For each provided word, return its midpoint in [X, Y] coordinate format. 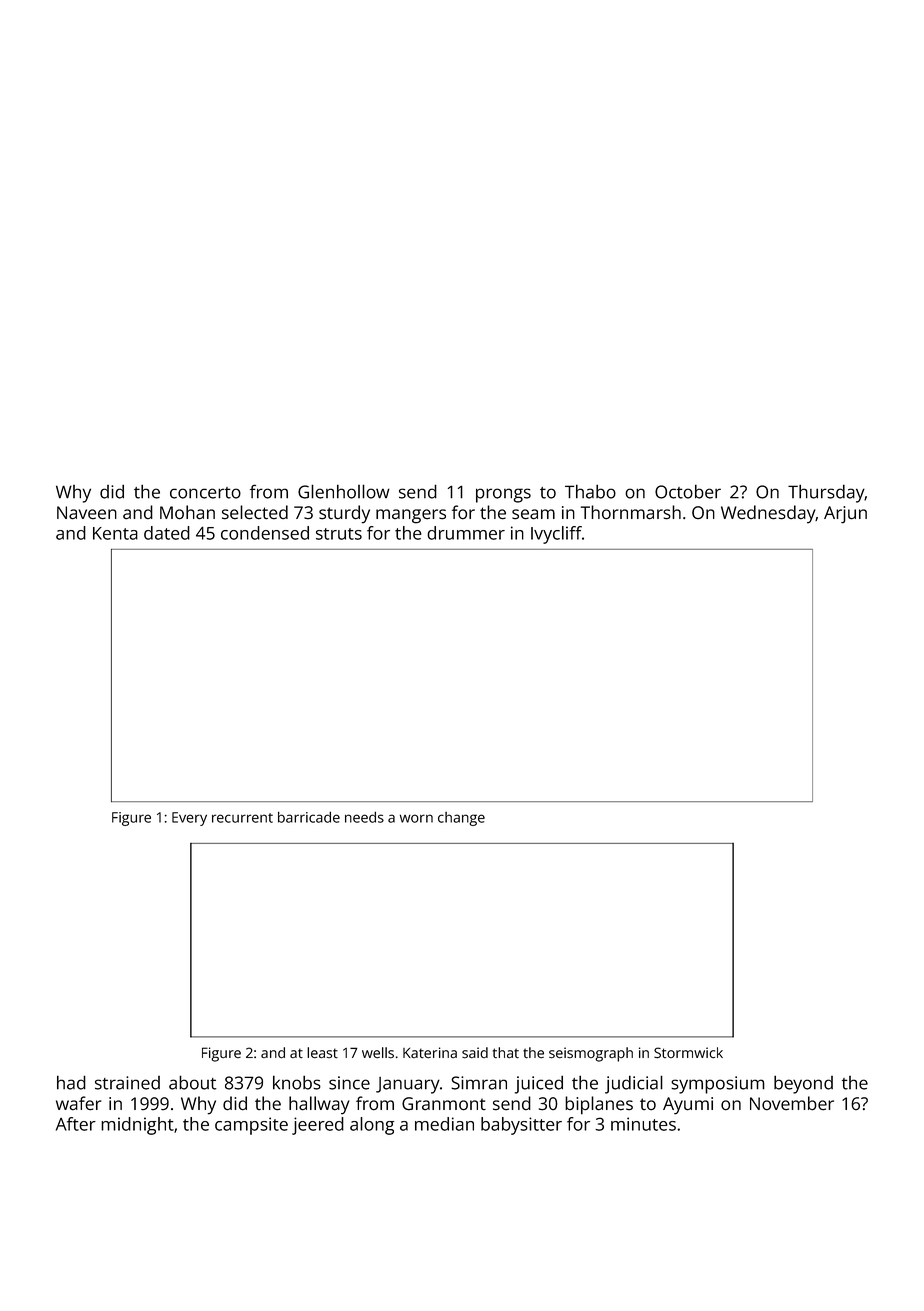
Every [189, 819]
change [461, 819]
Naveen [87, 513]
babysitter [521, 1126]
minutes [643, 1124]
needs [364, 817]
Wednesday [768, 514]
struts [339, 534]
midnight [137, 1126]
